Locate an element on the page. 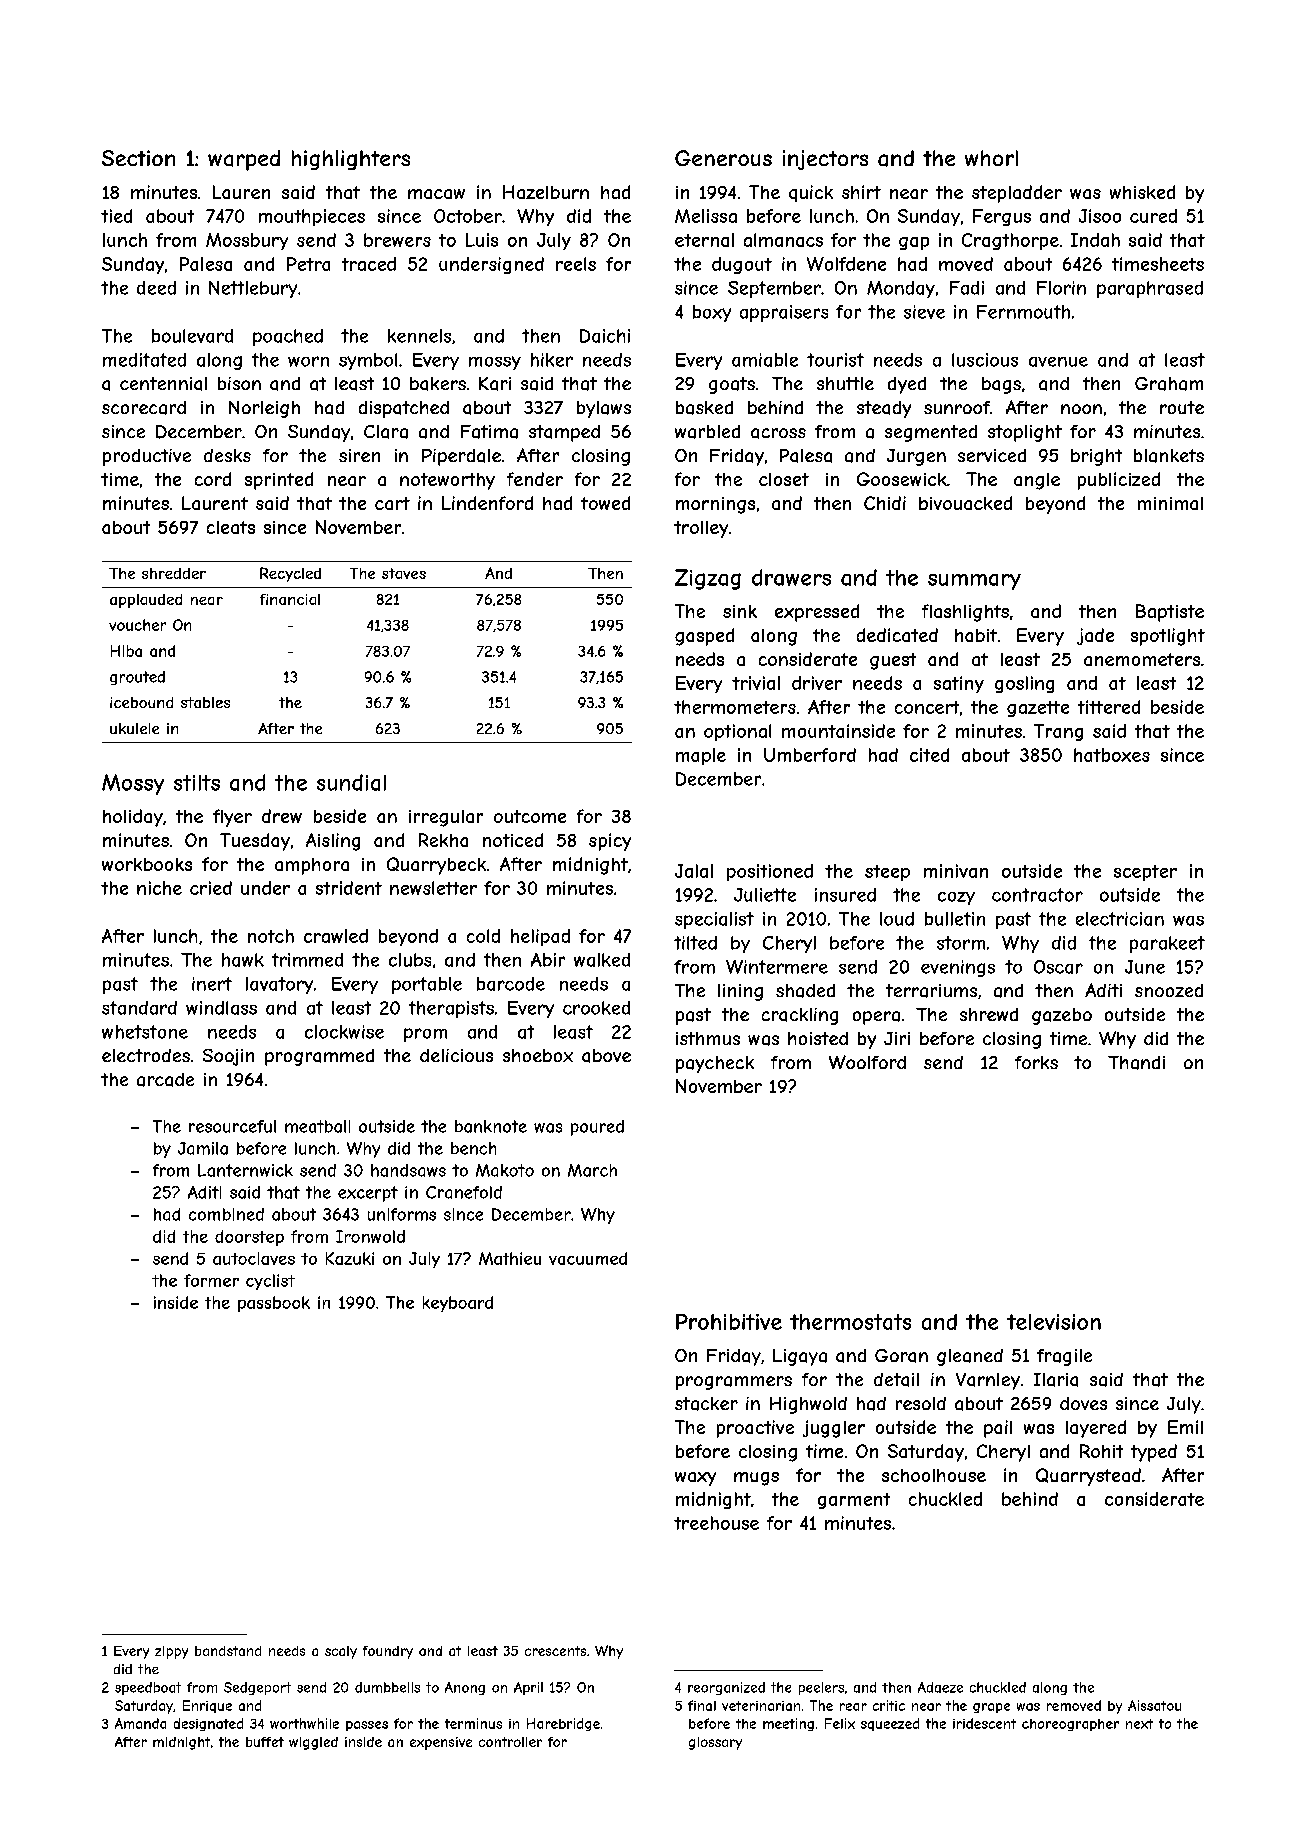 The width and height of the page is (1306, 1846). highlighters is located at coordinates (351, 160).
